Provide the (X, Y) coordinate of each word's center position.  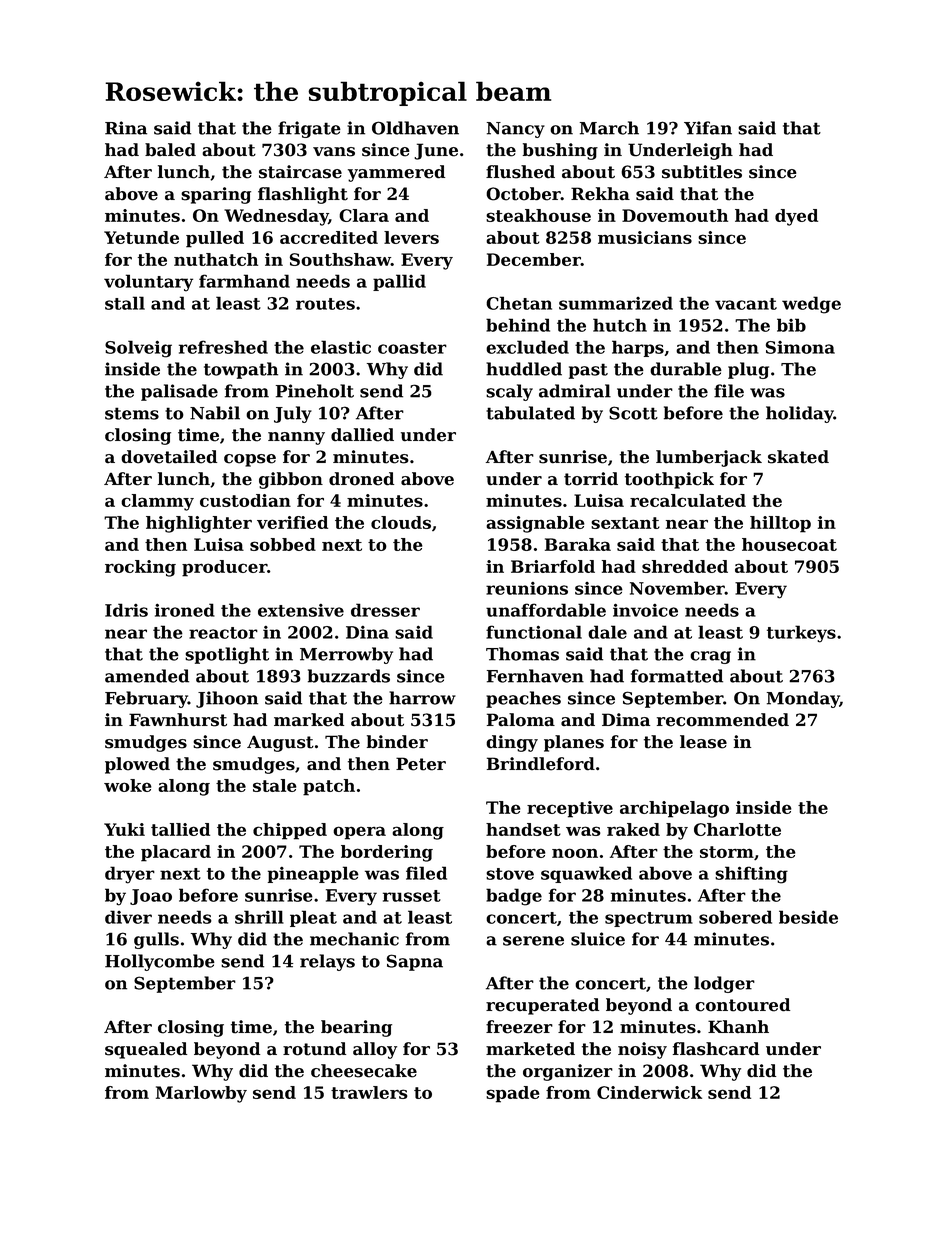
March (609, 128)
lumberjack (709, 458)
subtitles (702, 172)
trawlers (369, 1092)
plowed (137, 765)
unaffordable (546, 610)
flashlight (303, 195)
